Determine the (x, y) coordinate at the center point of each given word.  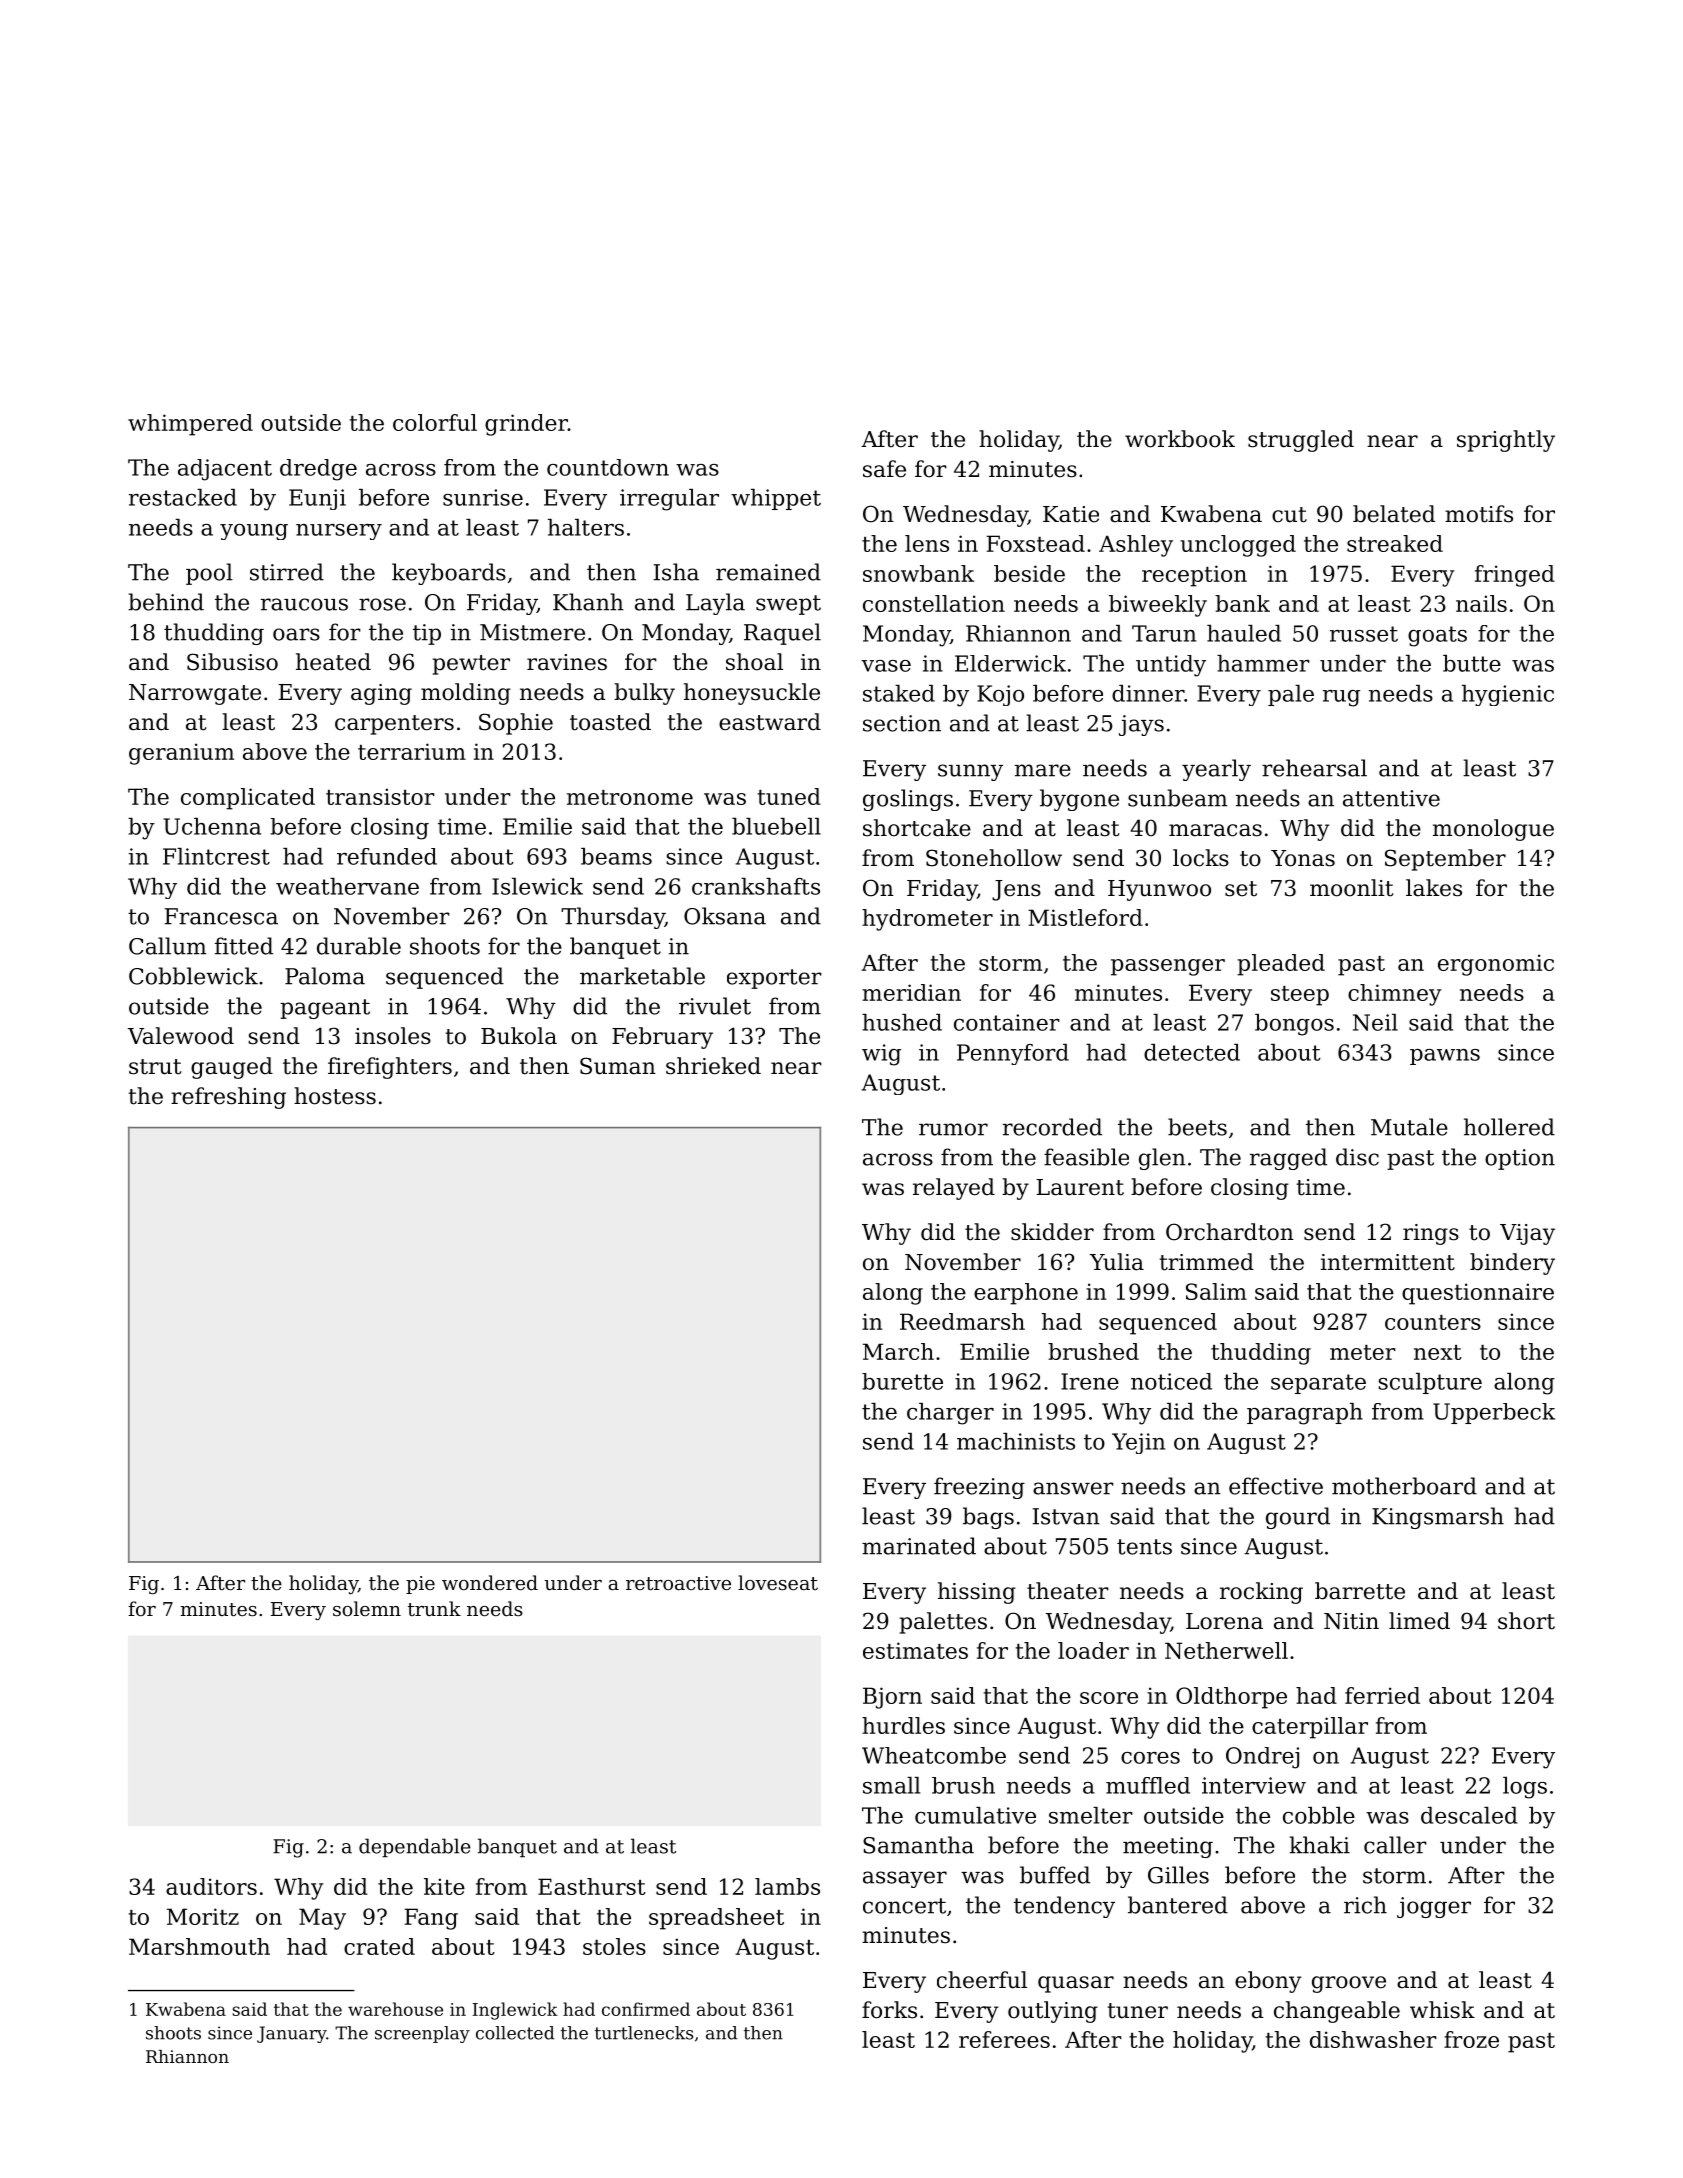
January (291, 2034)
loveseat (778, 1582)
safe (884, 469)
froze (1471, 2039)
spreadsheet (716, 1919)
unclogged (1238, 546)
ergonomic (1496, 965)
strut (155, 1067)
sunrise (483, 497)
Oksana (725, 916)
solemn (367, 1608)
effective (1276, 1486)
